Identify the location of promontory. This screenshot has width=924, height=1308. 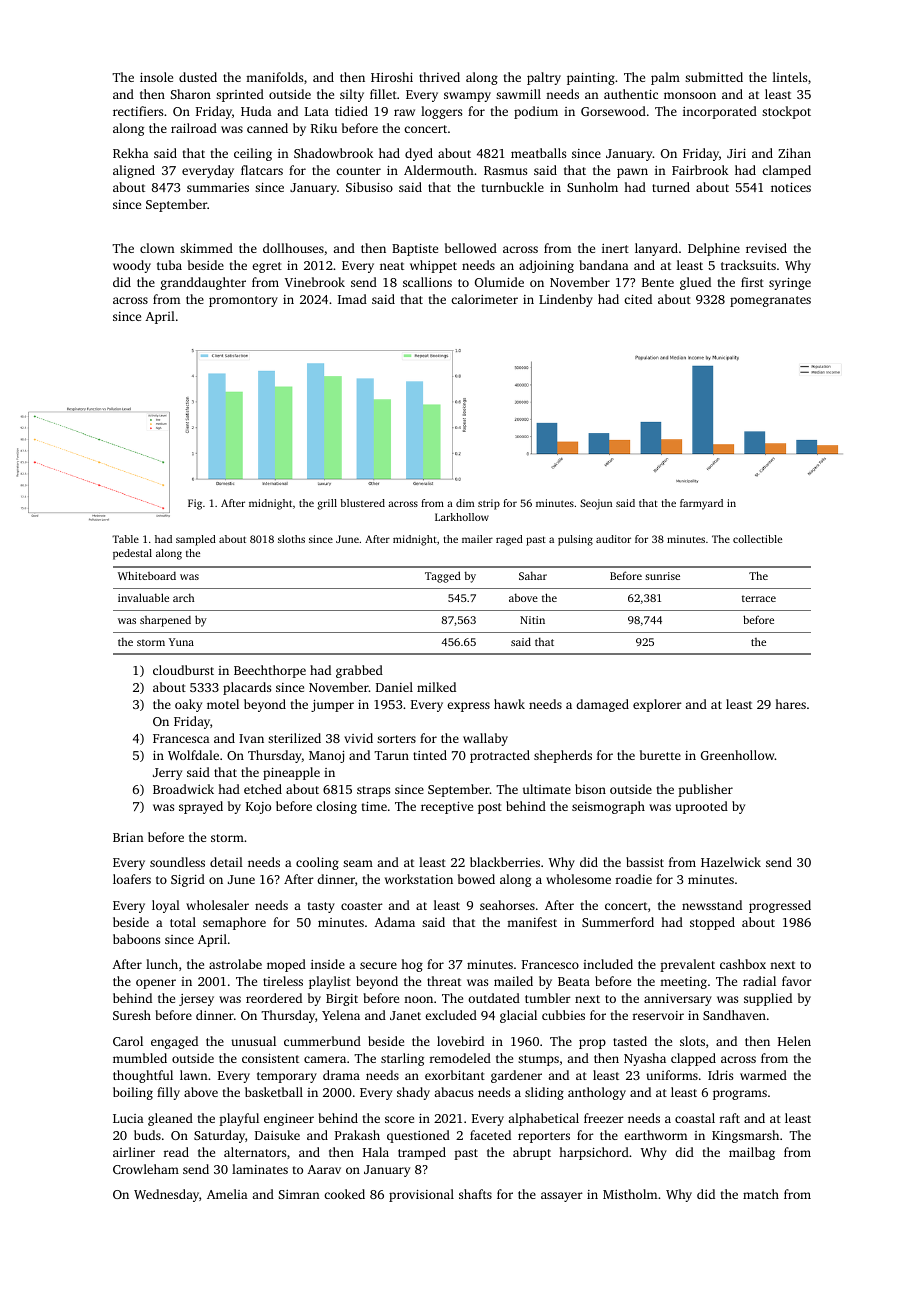
(243, 301).
